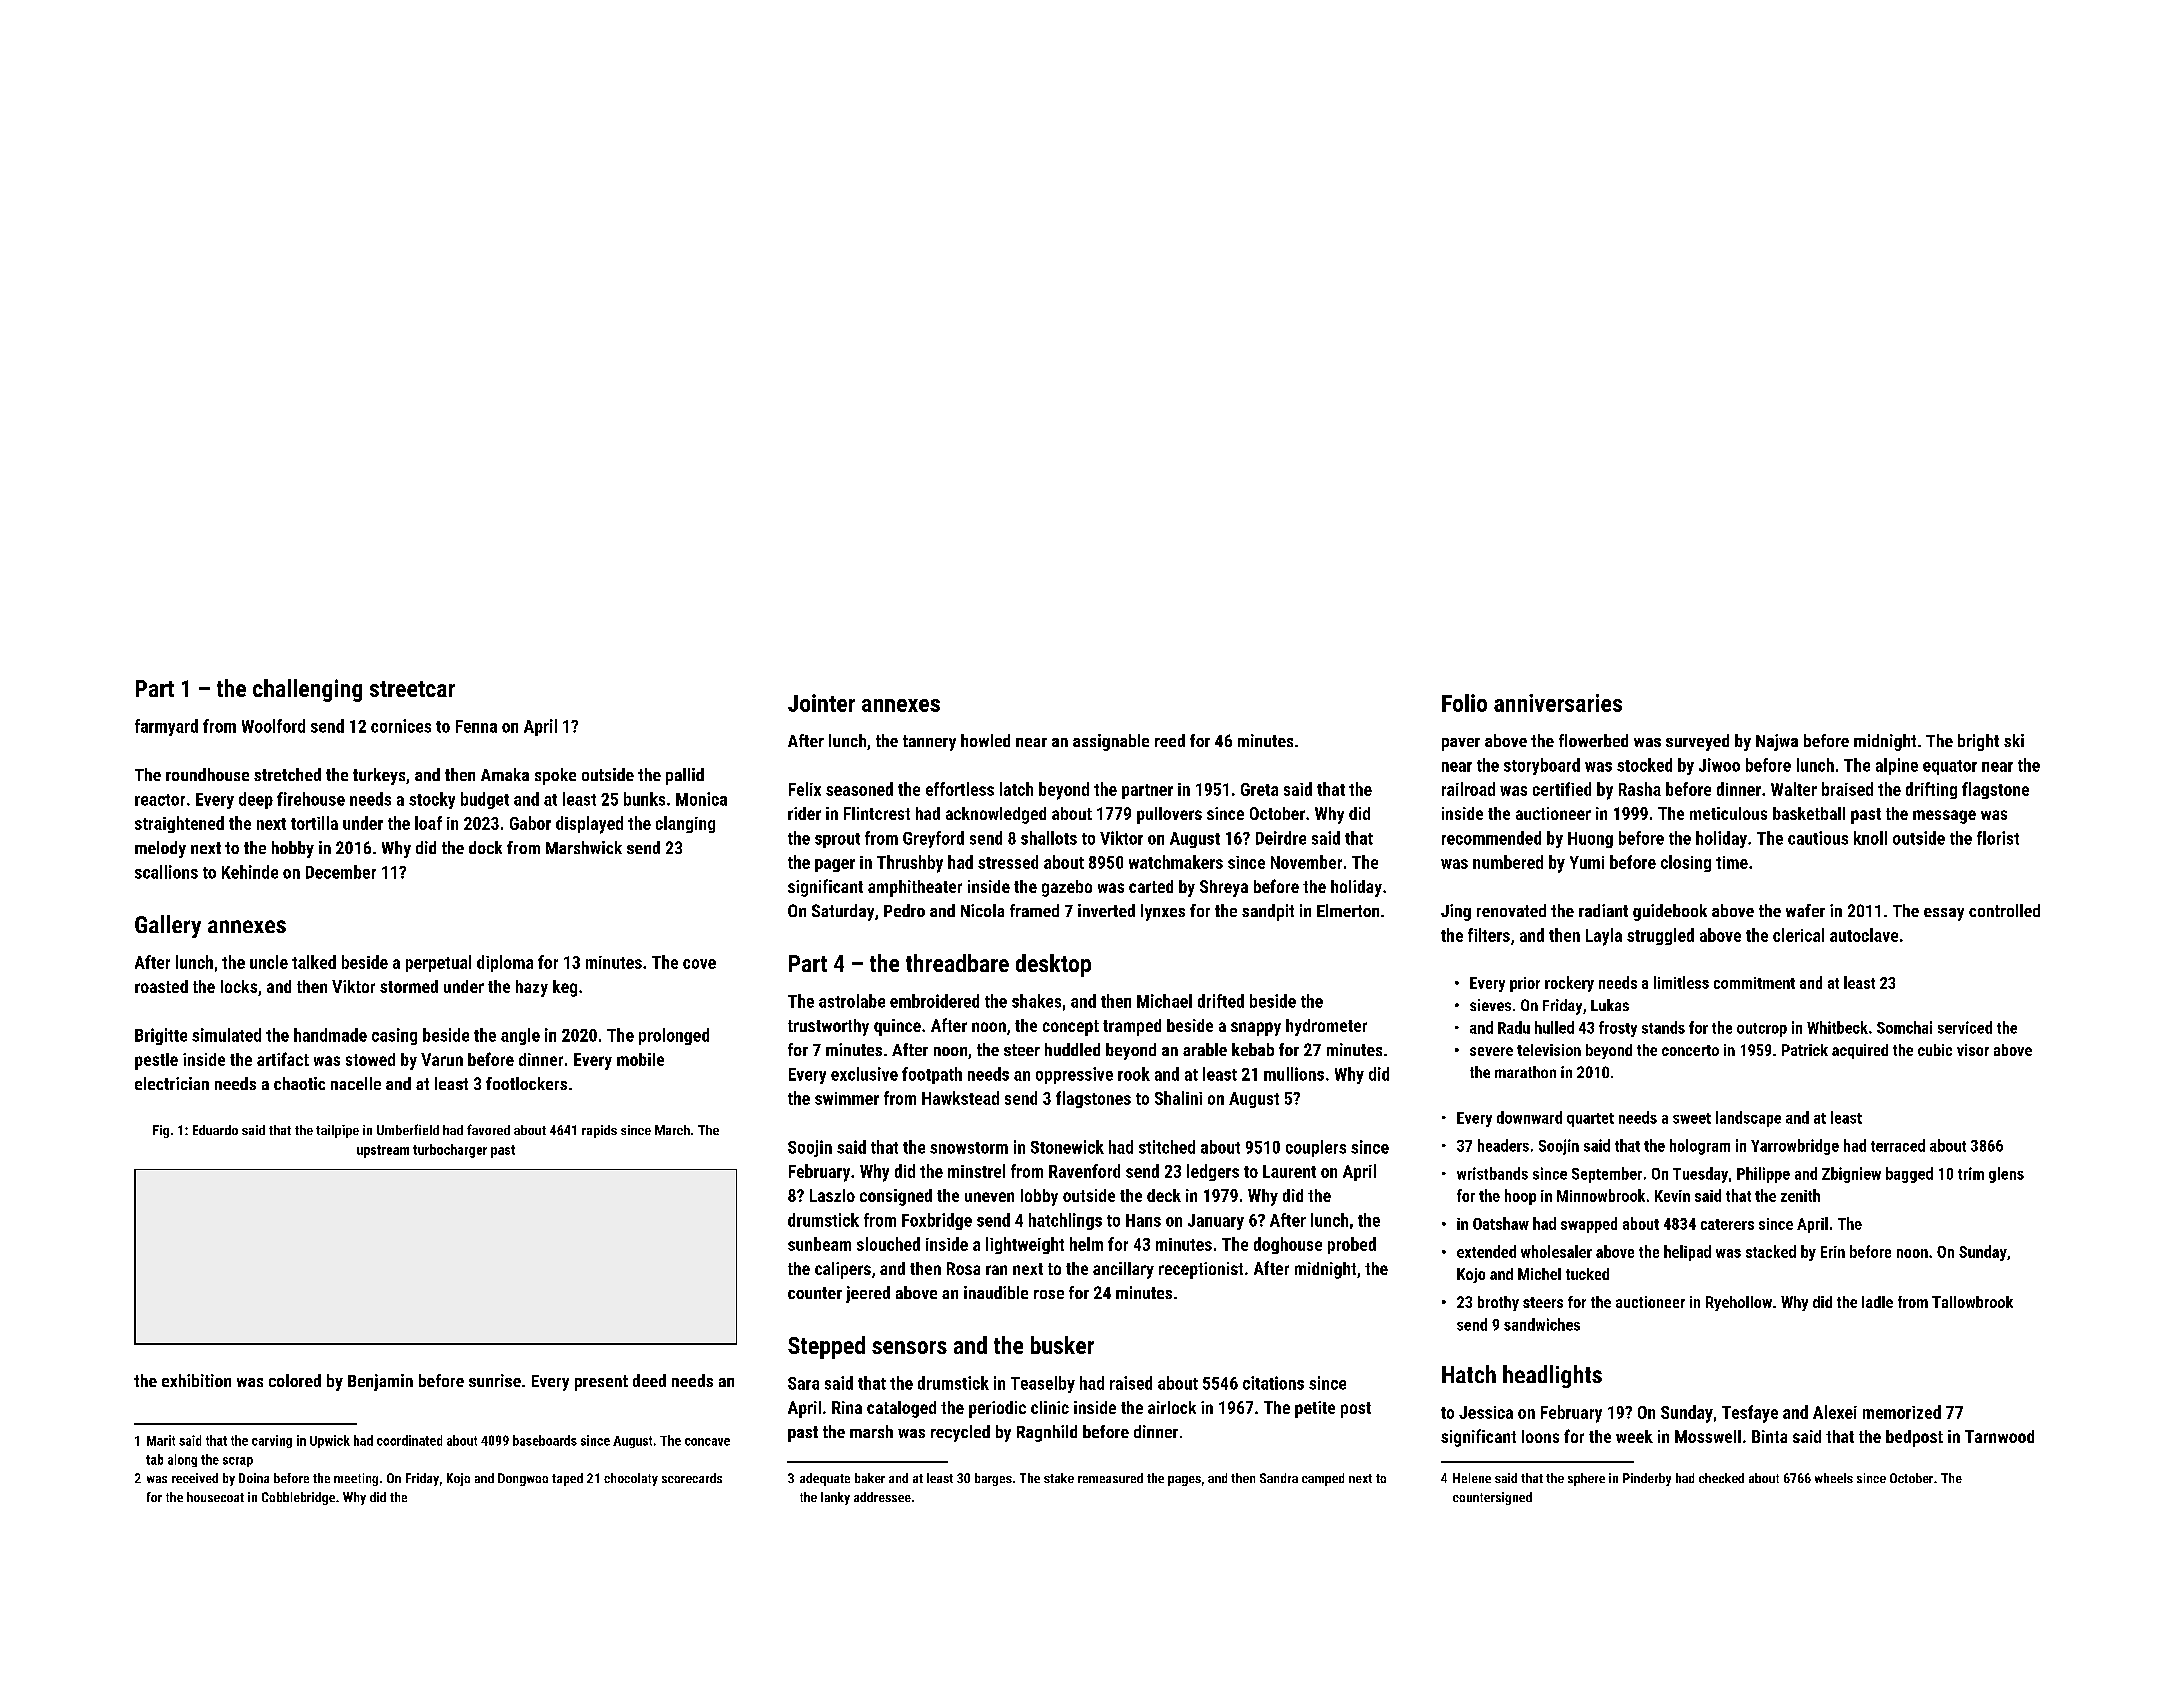 The image size is (2178, 1683). What do you see at coordinates (1348, 910) in the image?
I see `Elmerton` at bounding box center [1348, 910].
